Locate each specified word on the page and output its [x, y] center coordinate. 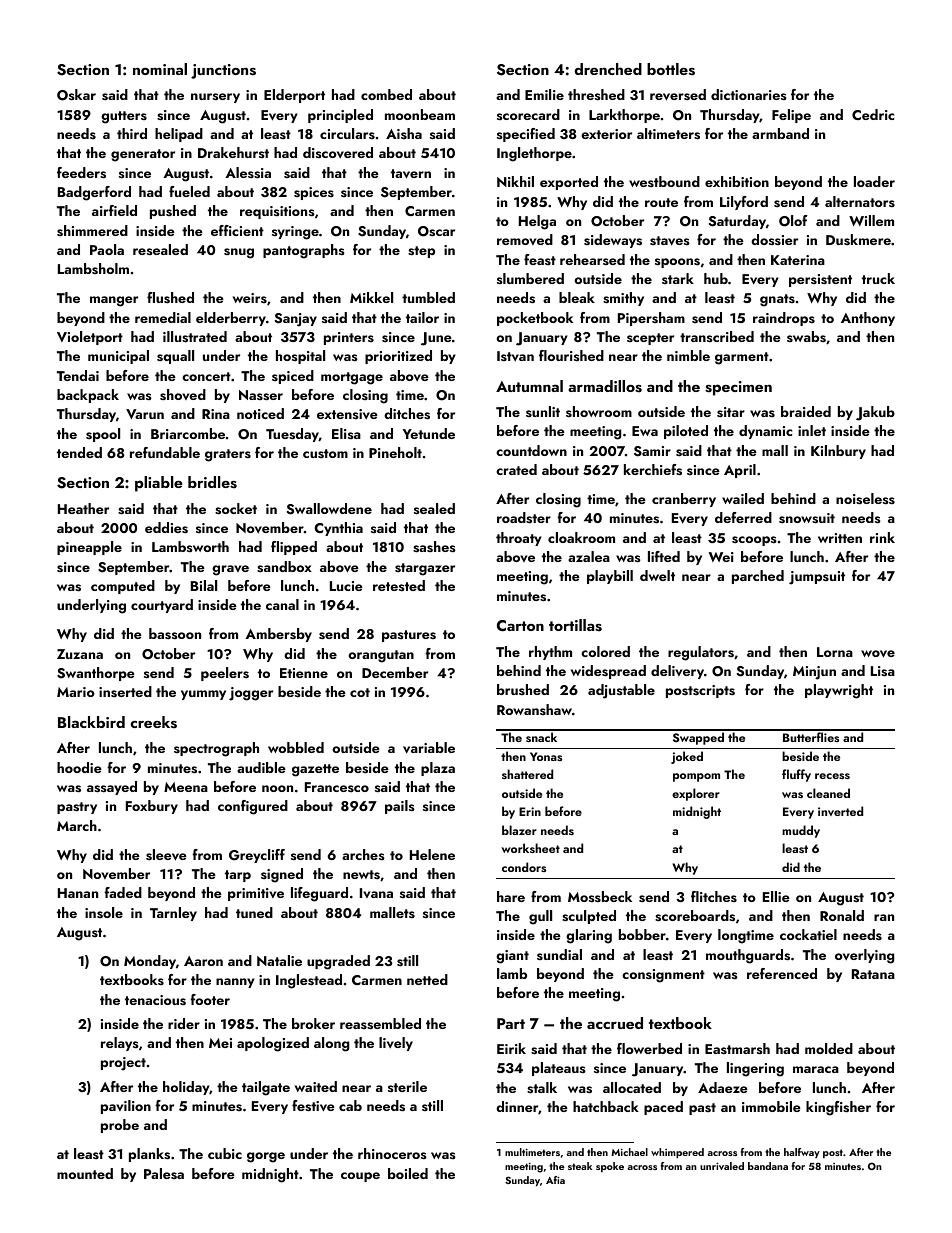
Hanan [78, 893]
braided [806, 411]
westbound [664, 181]
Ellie [776, 896]
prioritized [398, 357]
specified [526, 135]
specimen [738, 388]
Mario [76, 692]
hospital [300, 357]
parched [758, 577]
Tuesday [292, 435]
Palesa [164, 1174]
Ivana [376, 893]
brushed [523, 689]
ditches [407, 414]
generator [143, 155]
